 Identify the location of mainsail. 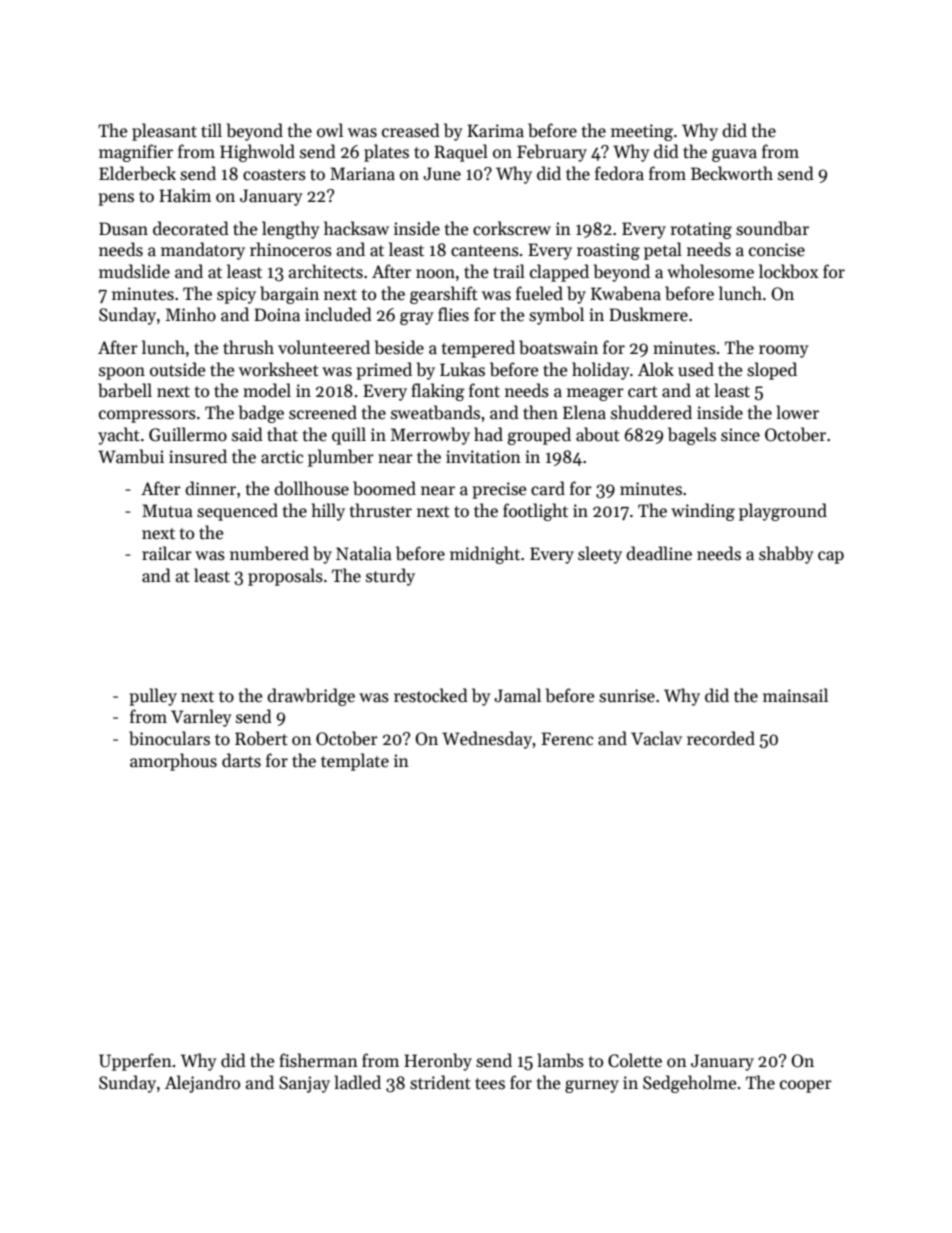
(795, 695).
